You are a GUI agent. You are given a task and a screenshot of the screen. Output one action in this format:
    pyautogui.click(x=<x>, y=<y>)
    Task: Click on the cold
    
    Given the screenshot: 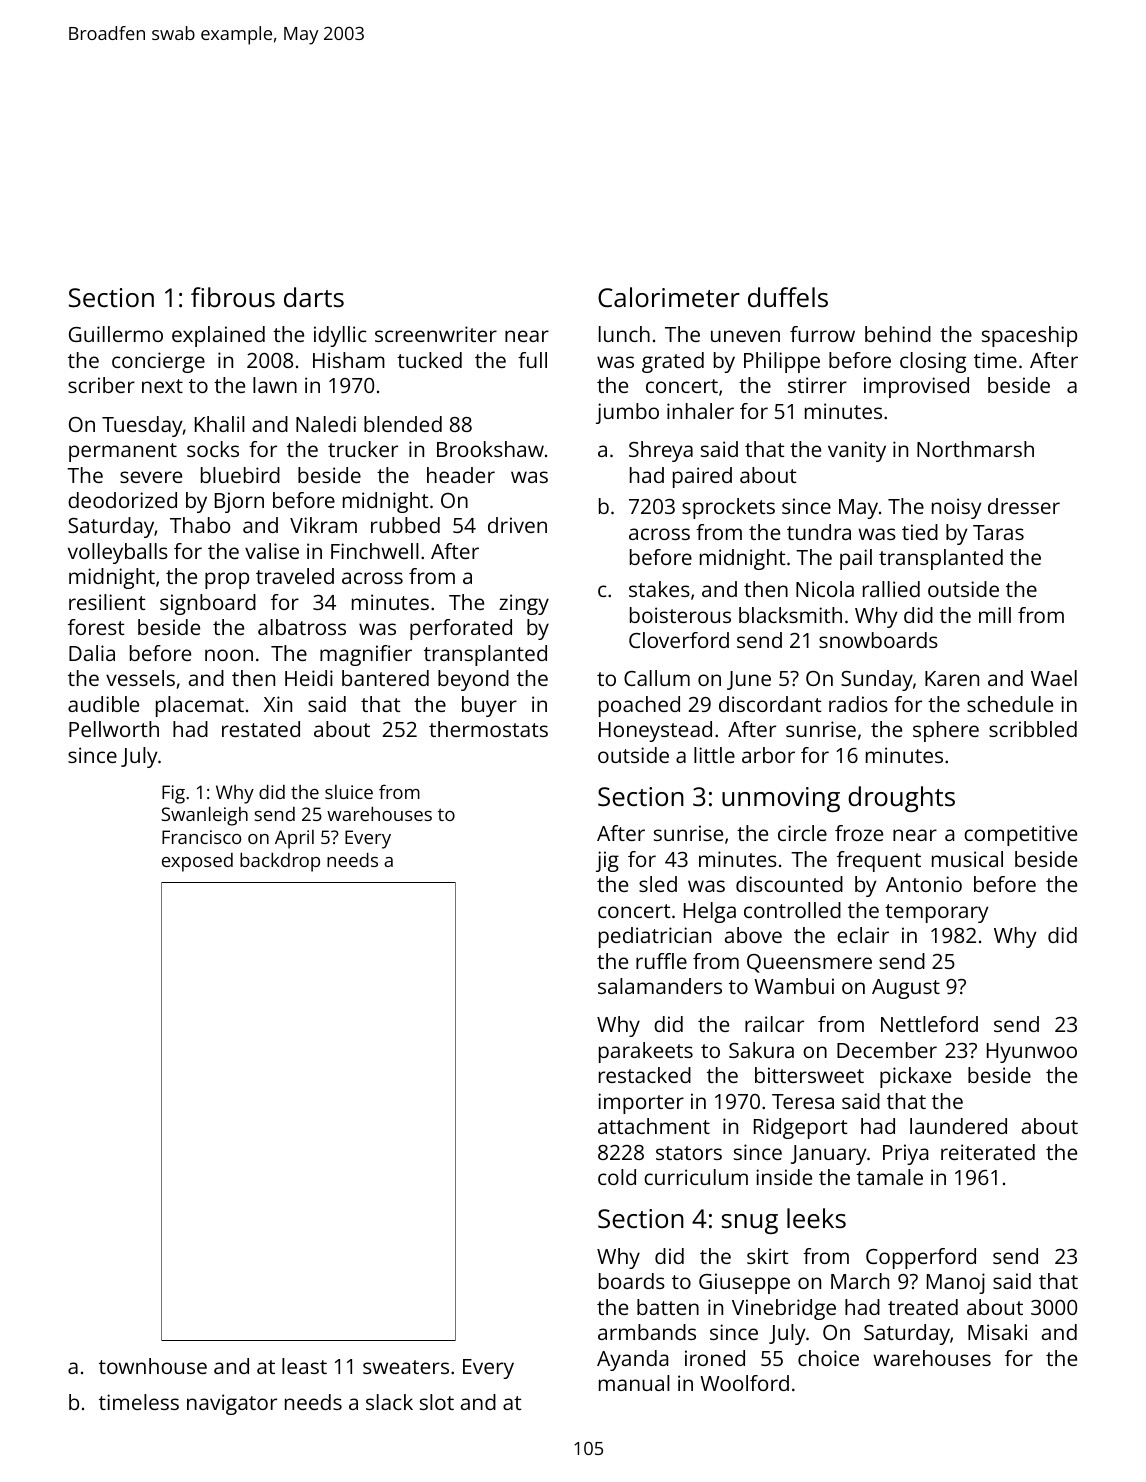 What is the action you would take?
    pyautogui.click(x=617, y=1177)
